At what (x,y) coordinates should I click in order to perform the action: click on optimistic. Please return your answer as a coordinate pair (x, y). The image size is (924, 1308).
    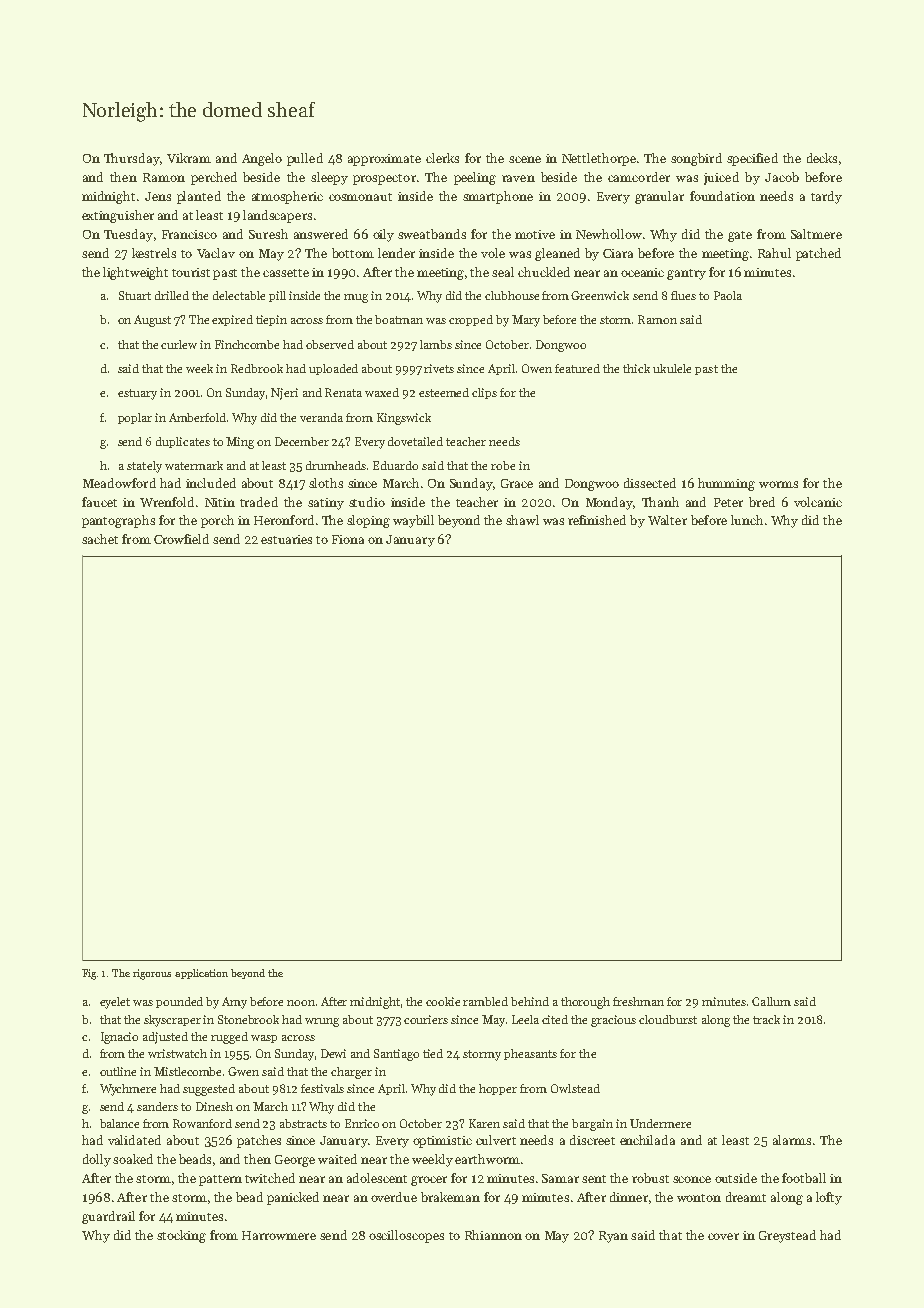
    Looking at the image, I should click on (442, 1142).
